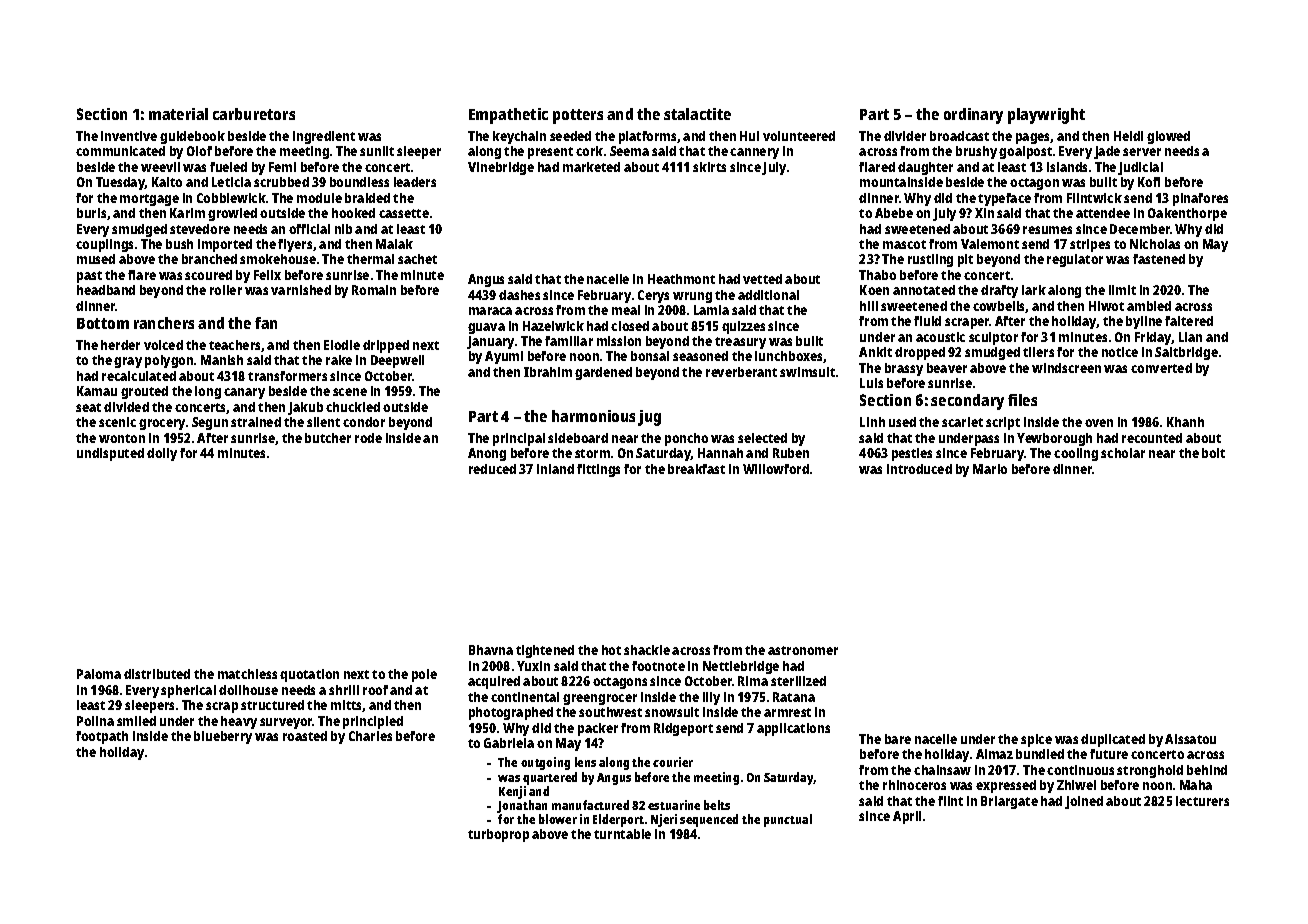 The width and height of the screenshot is (1308, 924). I want to click on drafty, so click(999, 291).
